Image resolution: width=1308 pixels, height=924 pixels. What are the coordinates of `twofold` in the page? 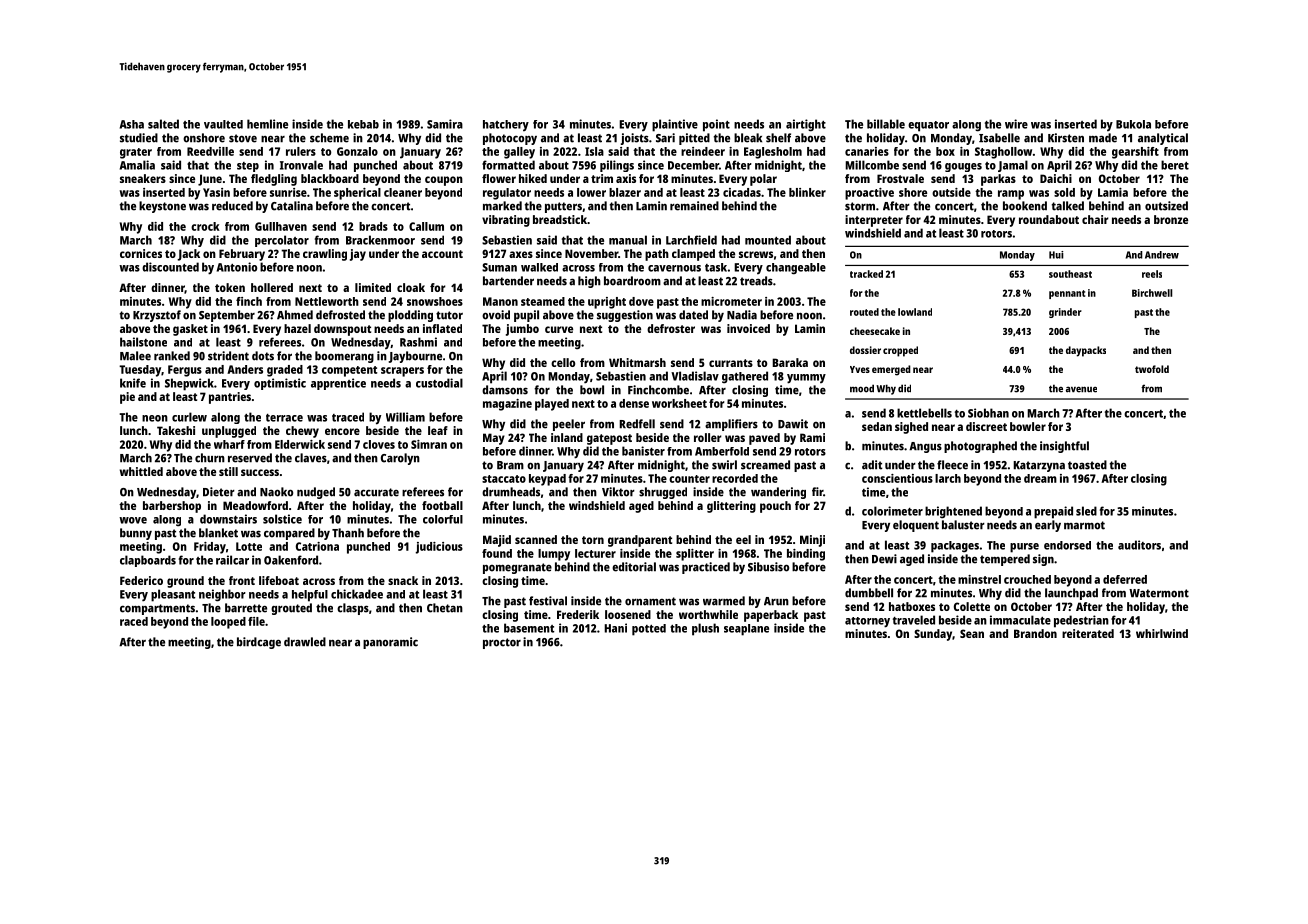 It's located at (1152, 369).
